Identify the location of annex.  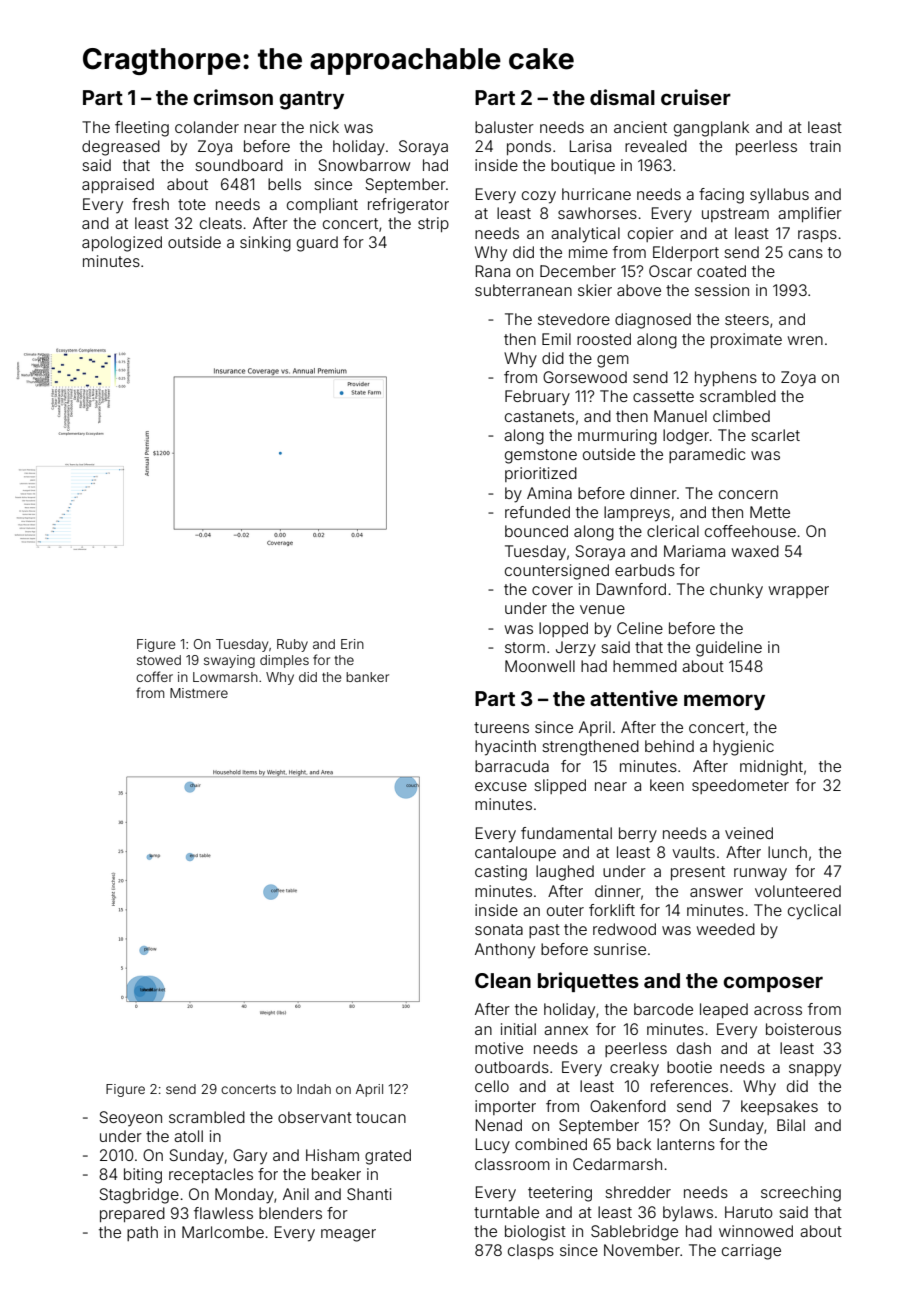
(566, 1030).
